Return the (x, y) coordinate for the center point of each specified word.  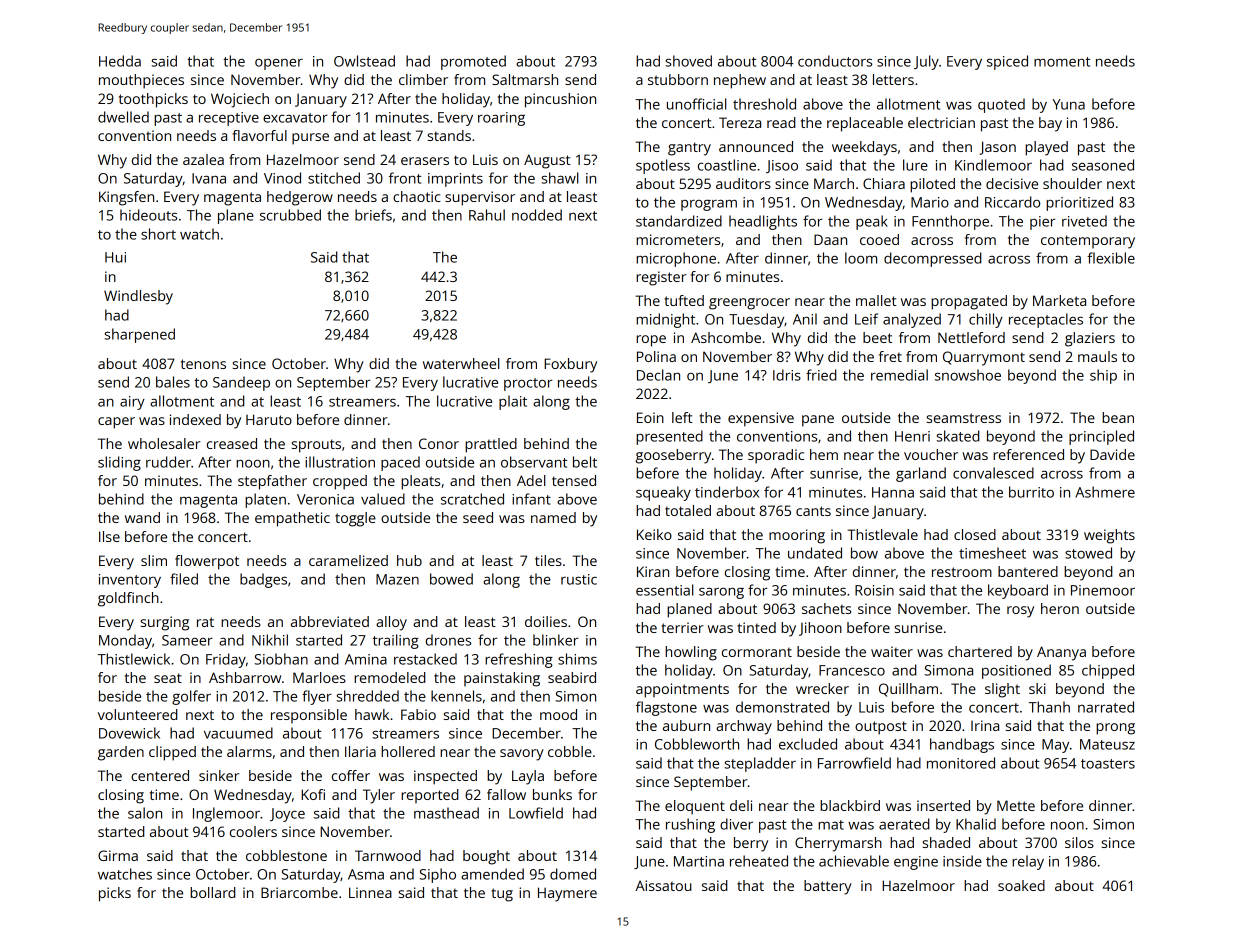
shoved (688, 61)
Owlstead (364, 61)
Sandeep (241, 383)
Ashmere (1105, 492)
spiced (1007, 62)
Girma (118, 855)
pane (818, 421)
